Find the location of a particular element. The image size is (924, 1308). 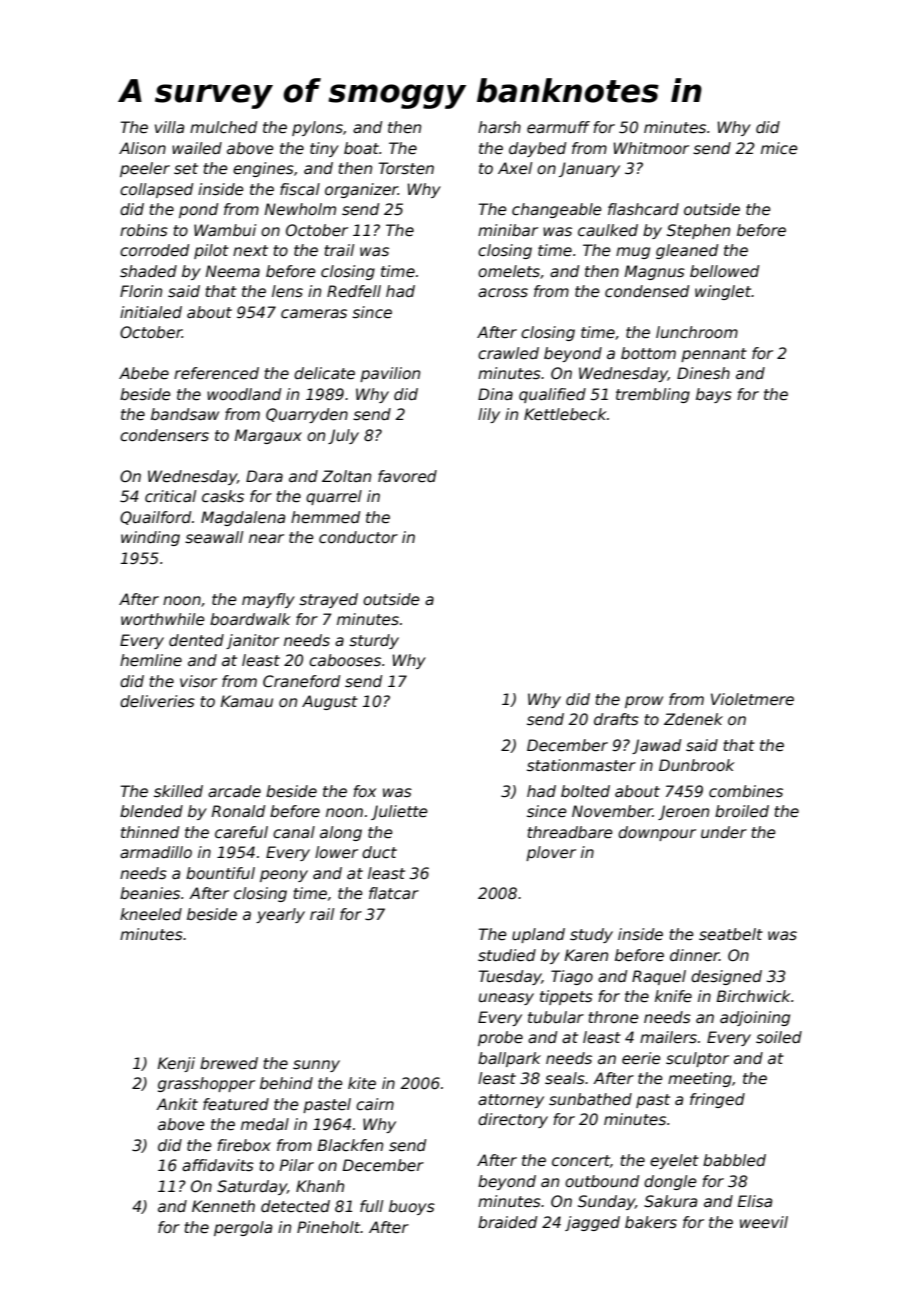

Ankit is located at coordinates (177, 1104).
